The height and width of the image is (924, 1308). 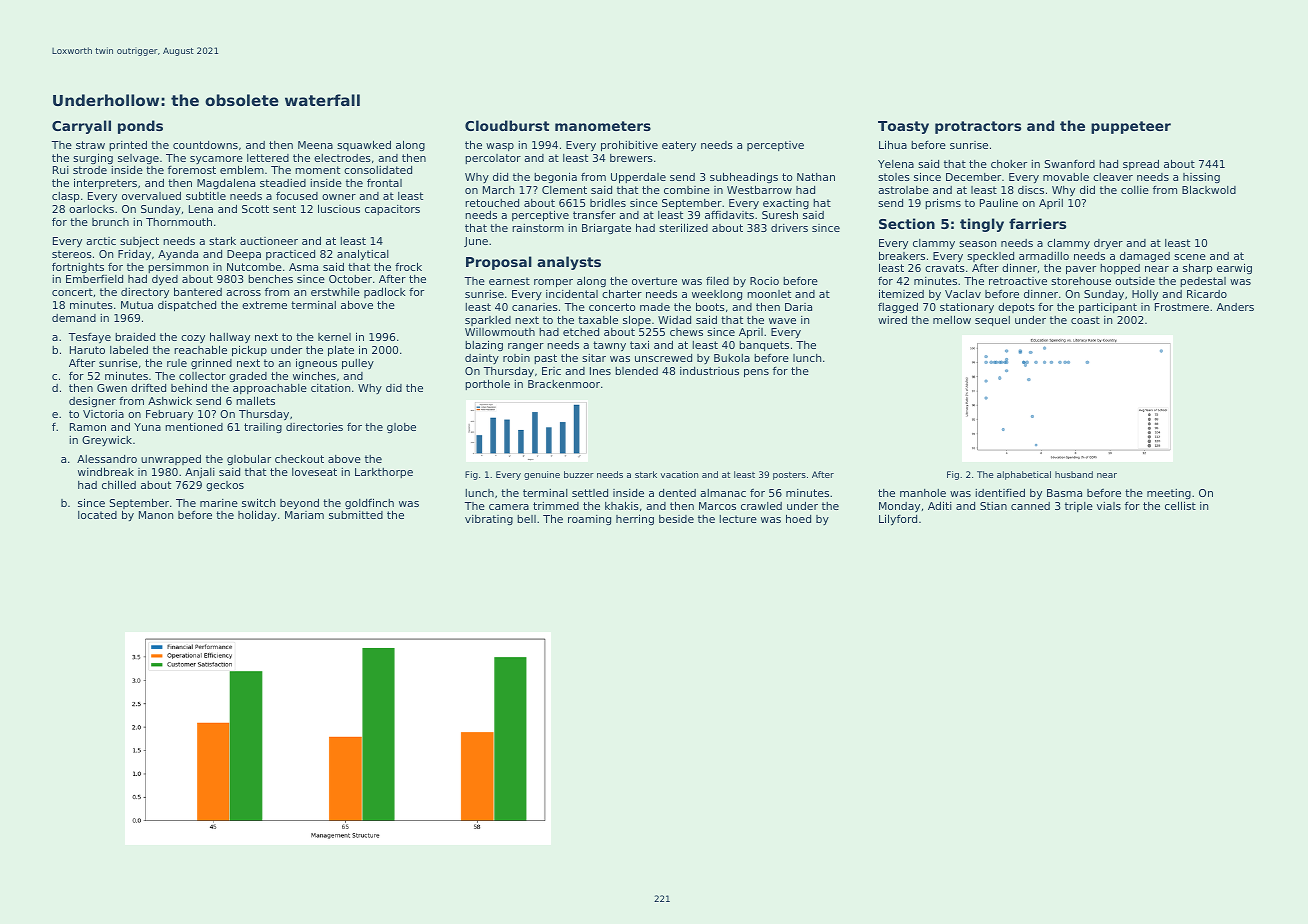 What do you see at coordinates (764, 346) in the image?
I see `banquets` at bounding box center [764, 346].
